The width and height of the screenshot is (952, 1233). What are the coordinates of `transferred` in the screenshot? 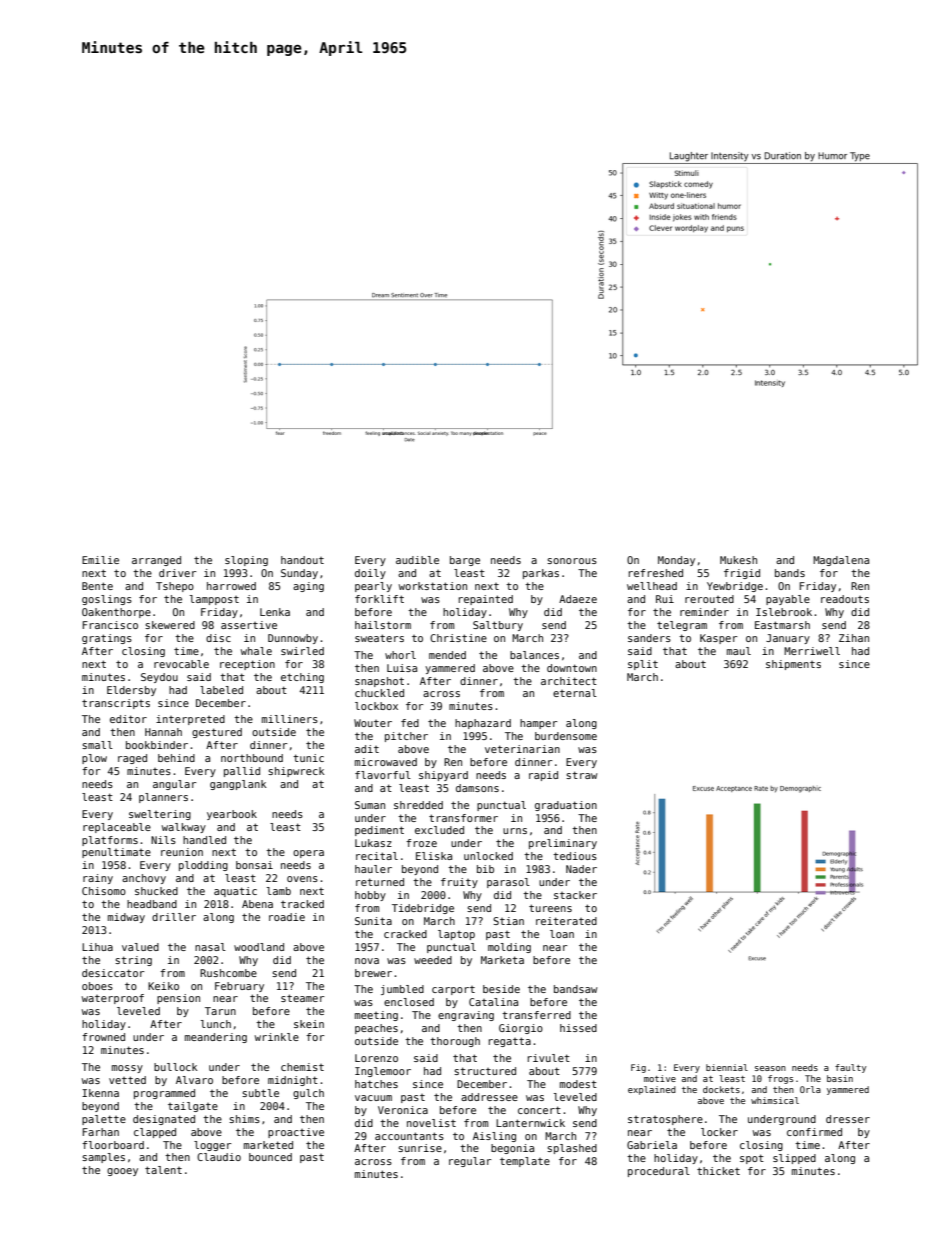 It's located at (536, 1015).
